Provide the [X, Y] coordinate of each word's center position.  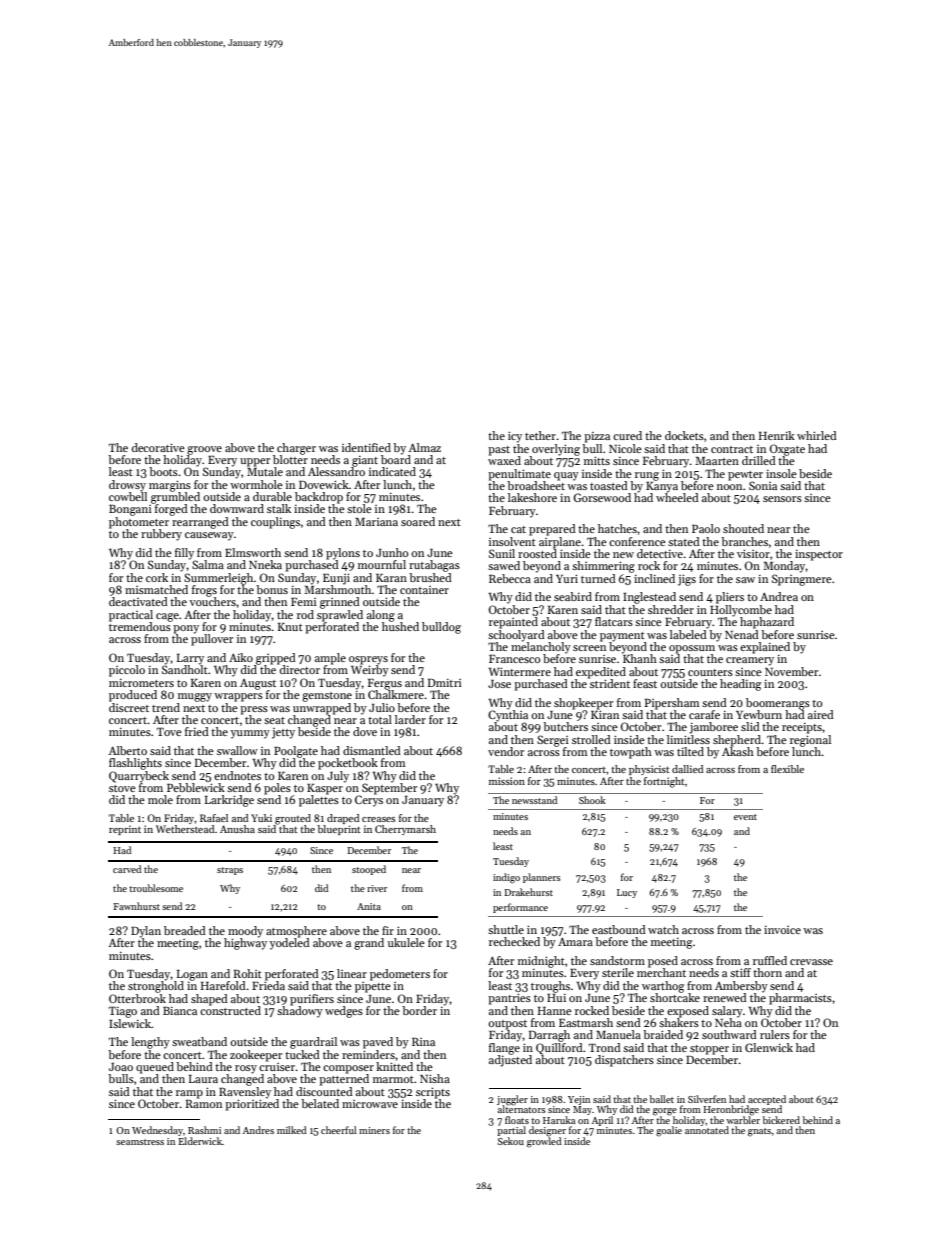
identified [366, 447]
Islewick [130, 1023]
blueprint [339, 830]
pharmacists [800, 999]
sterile [618, 972]
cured [627, 435]
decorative [158, 447]
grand [369, 944]
